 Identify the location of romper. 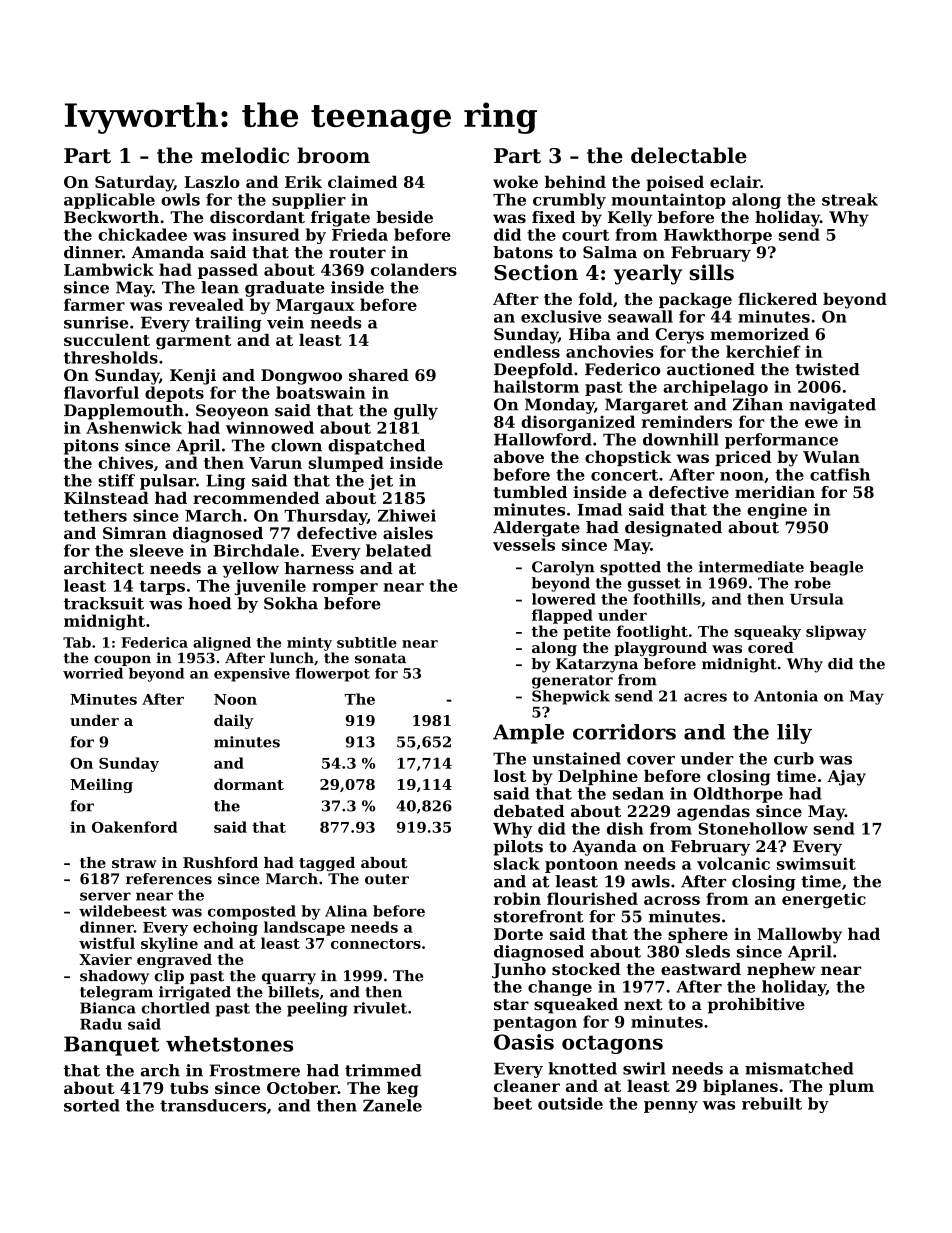
(345, 589).
